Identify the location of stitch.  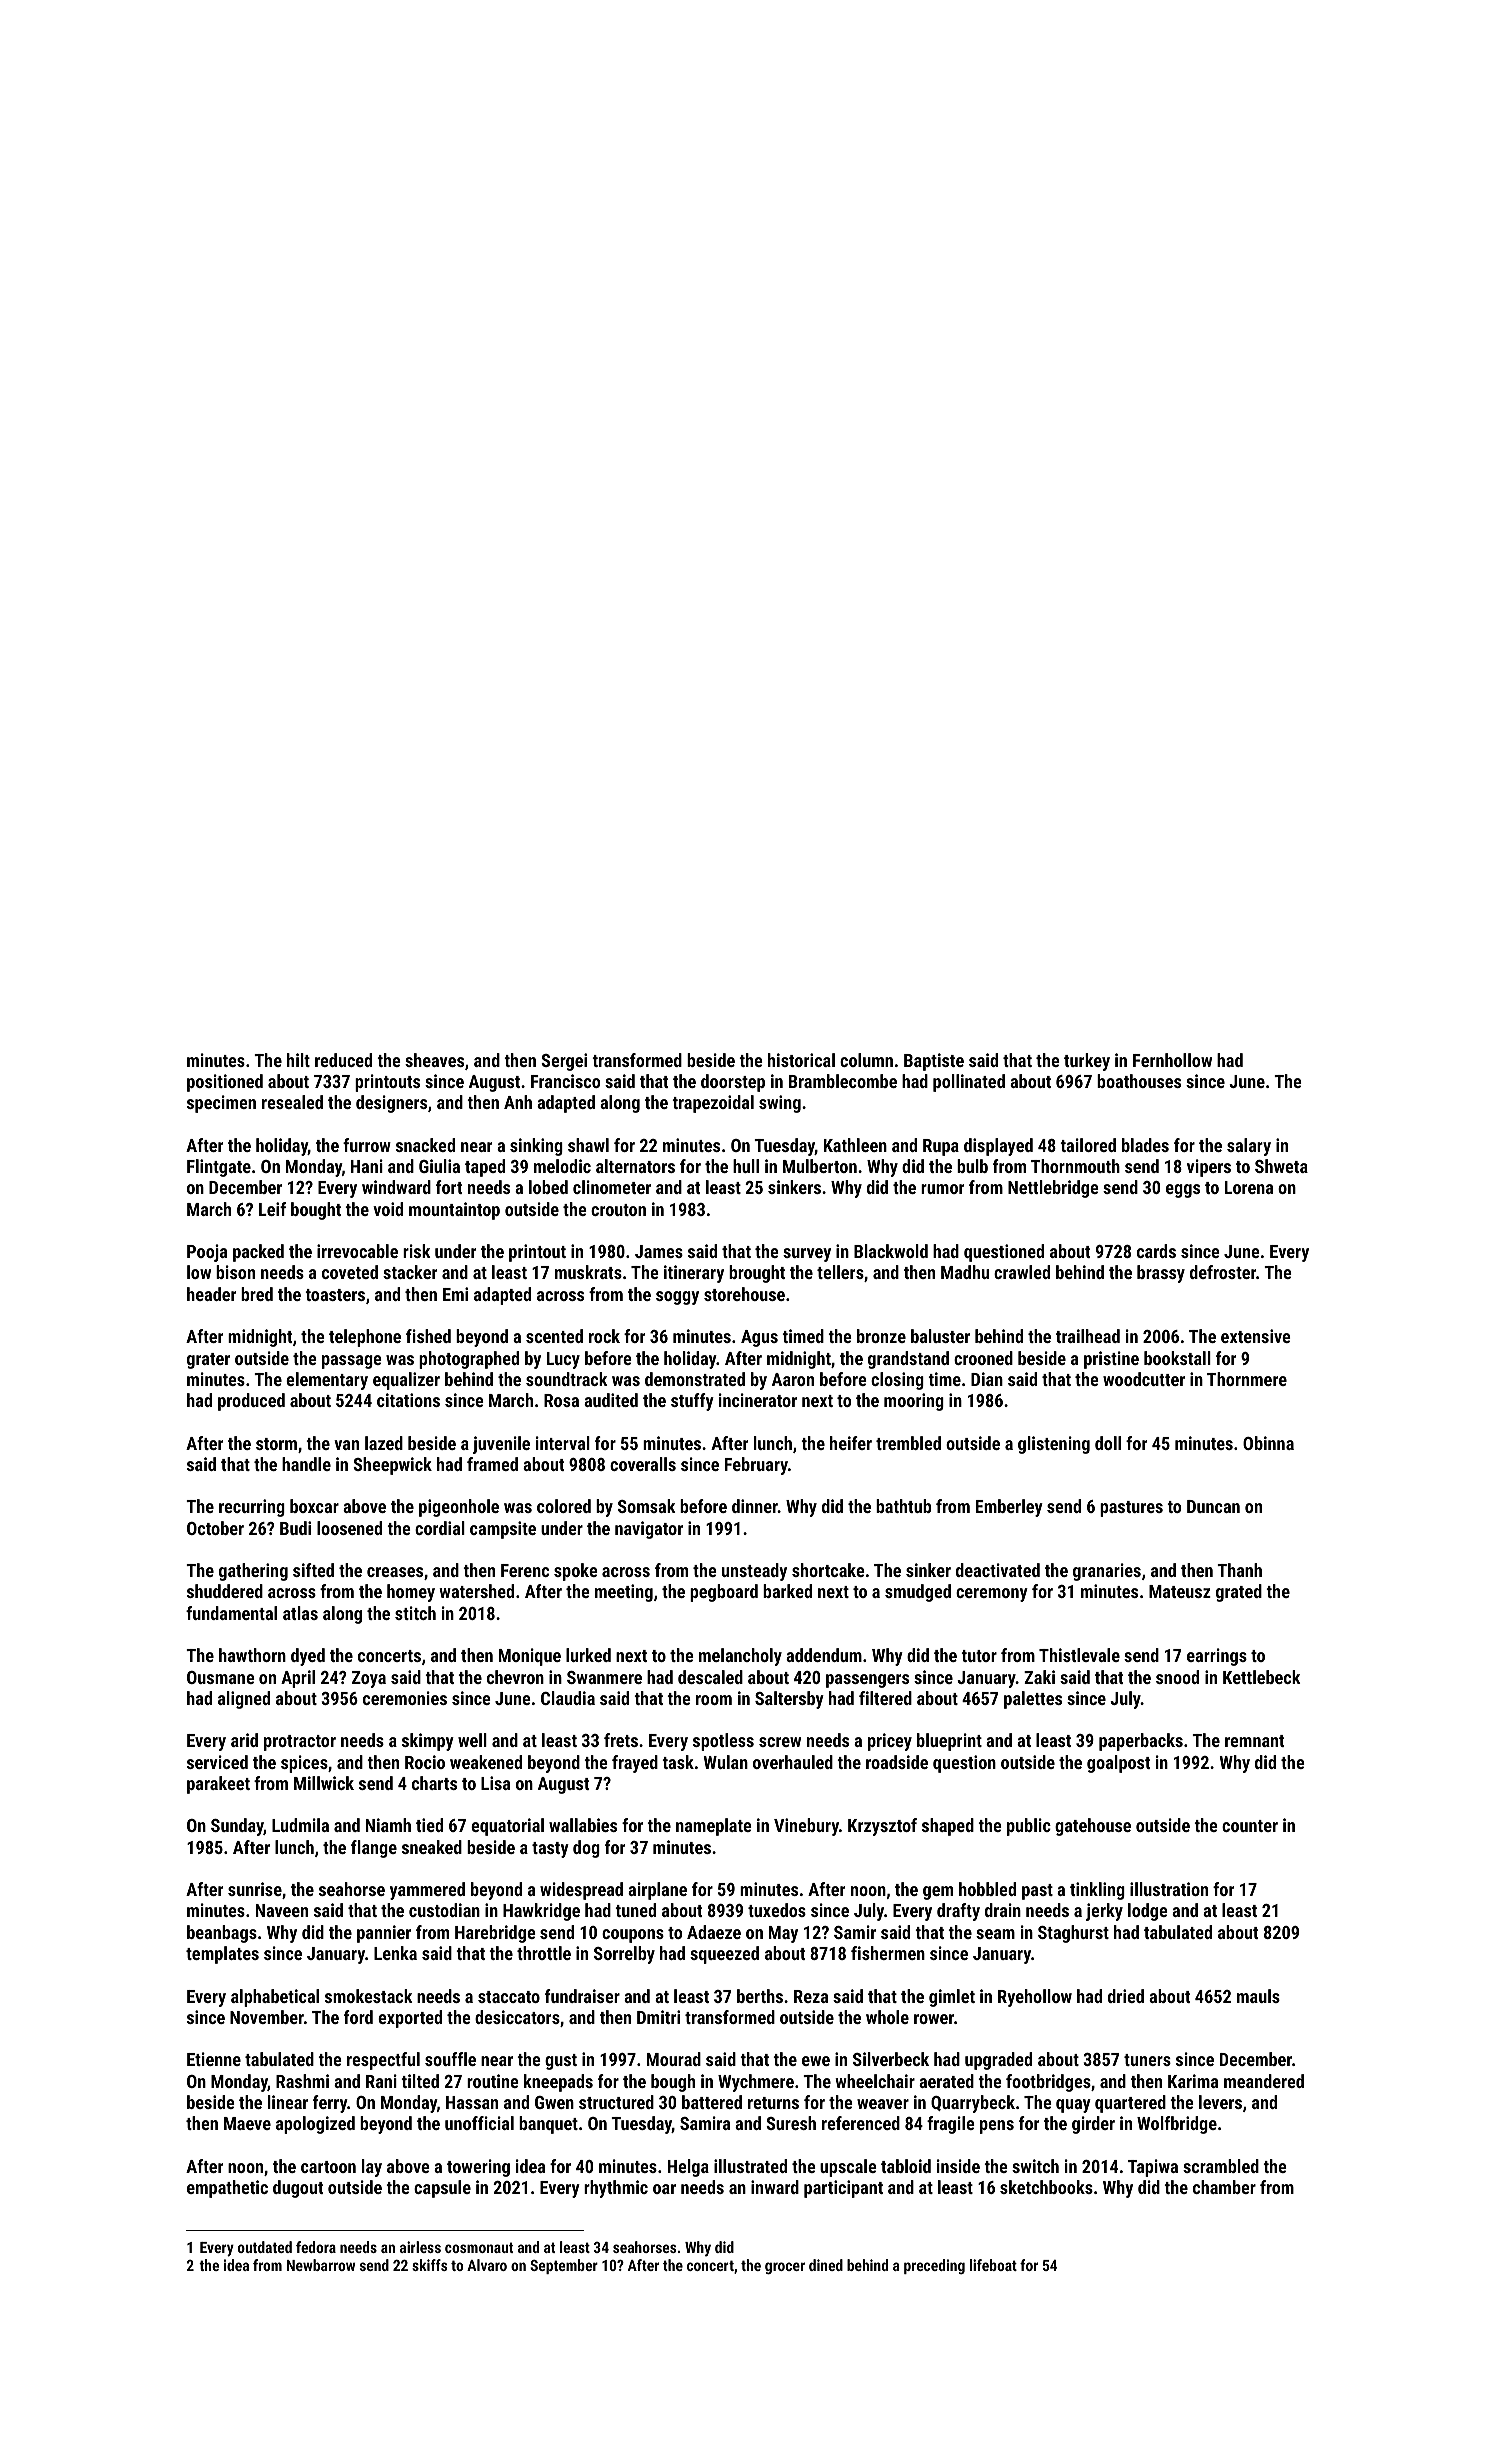
(415, 1613).
